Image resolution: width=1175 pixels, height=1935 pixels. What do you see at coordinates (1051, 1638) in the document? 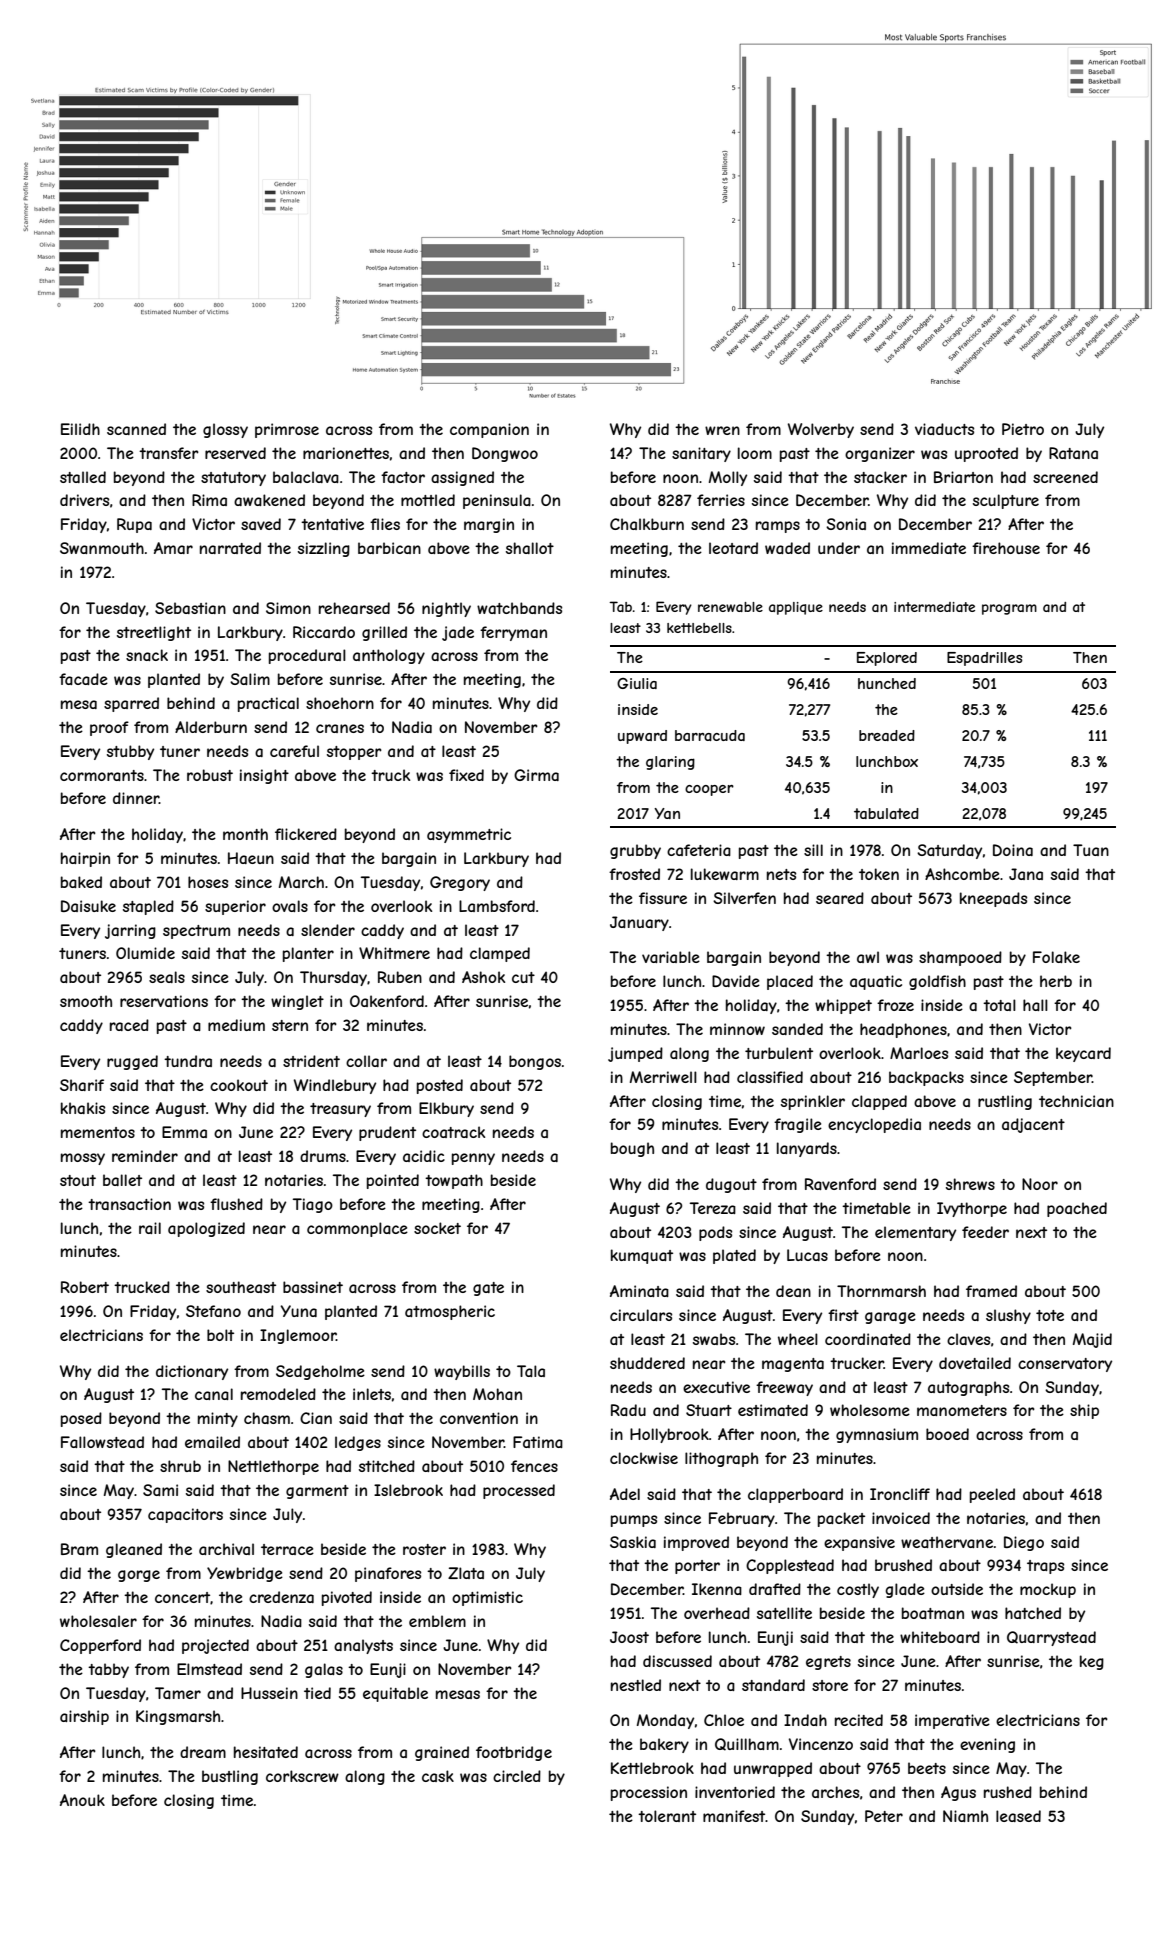
I see `Quarrystead` at bounding box center [1051, 1638].
